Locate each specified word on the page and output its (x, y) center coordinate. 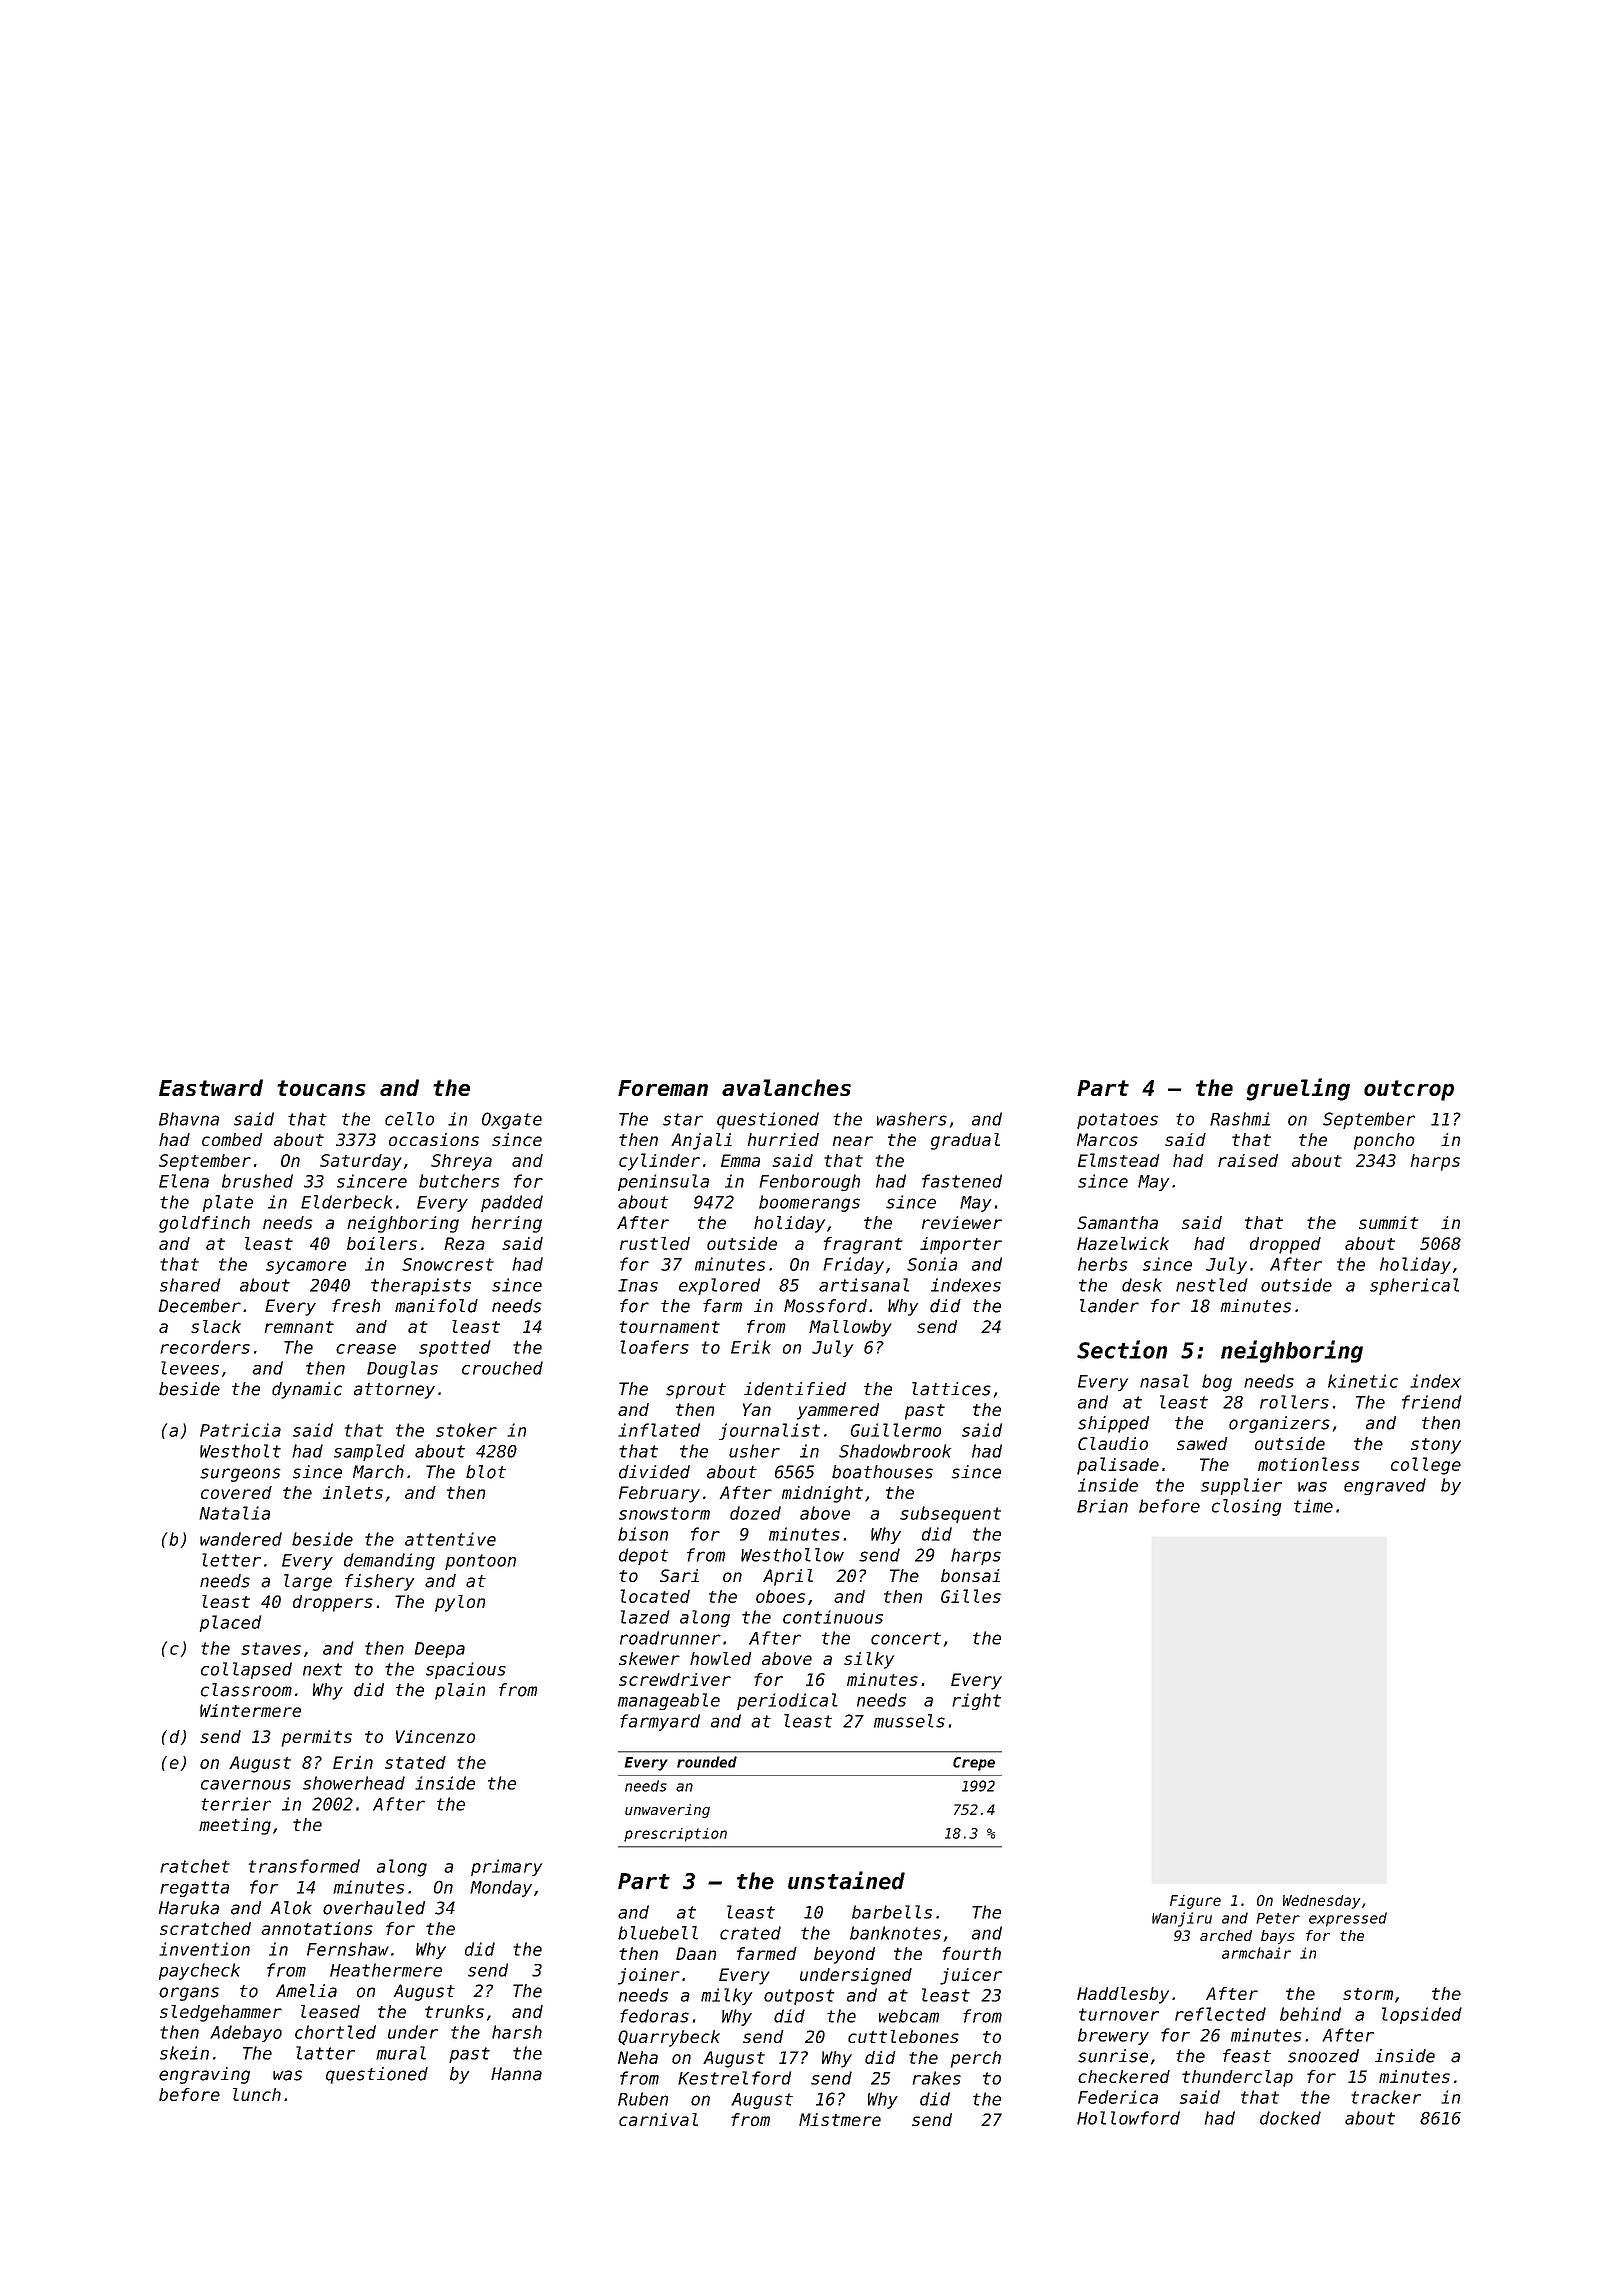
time (1313, 1506)
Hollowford (1128, 2118)
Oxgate (512, 1120)
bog (1217, 1383)
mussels (909, 1721)
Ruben (643, 2099)
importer (961, 1245)
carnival (658, 2119)
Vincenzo (435, 1736)
